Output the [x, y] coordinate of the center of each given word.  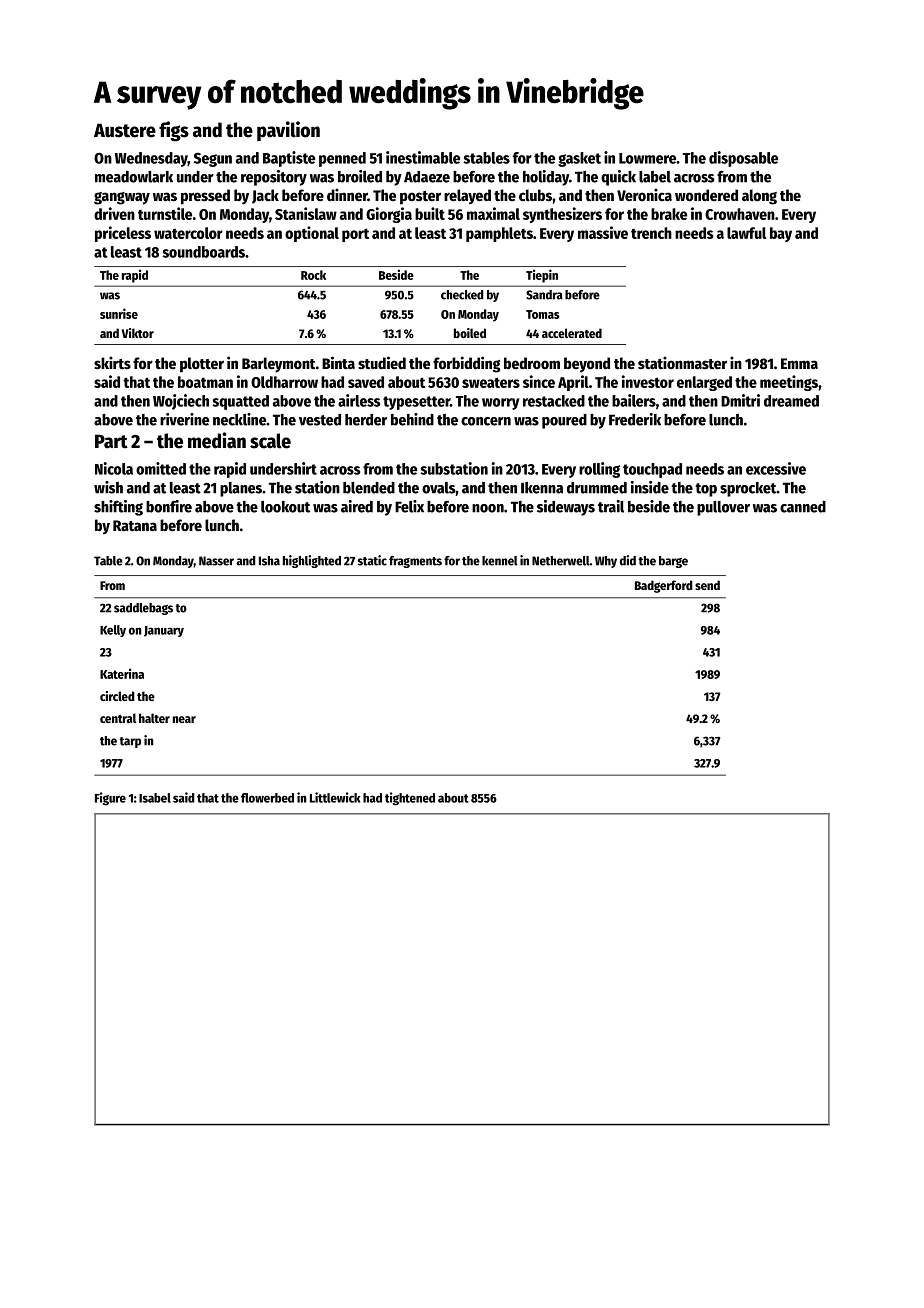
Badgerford [664, 586]
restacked [554, 401]
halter [154, 718]
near [184, 719]
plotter [202, 365]
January [164, 631]
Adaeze [427, 177]
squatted [240, 402]
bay [781, 234]
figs [174, 131]
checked [462, 295]
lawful [746, 233]
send [707, 585]
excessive [776, 468]
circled [117, 696]
